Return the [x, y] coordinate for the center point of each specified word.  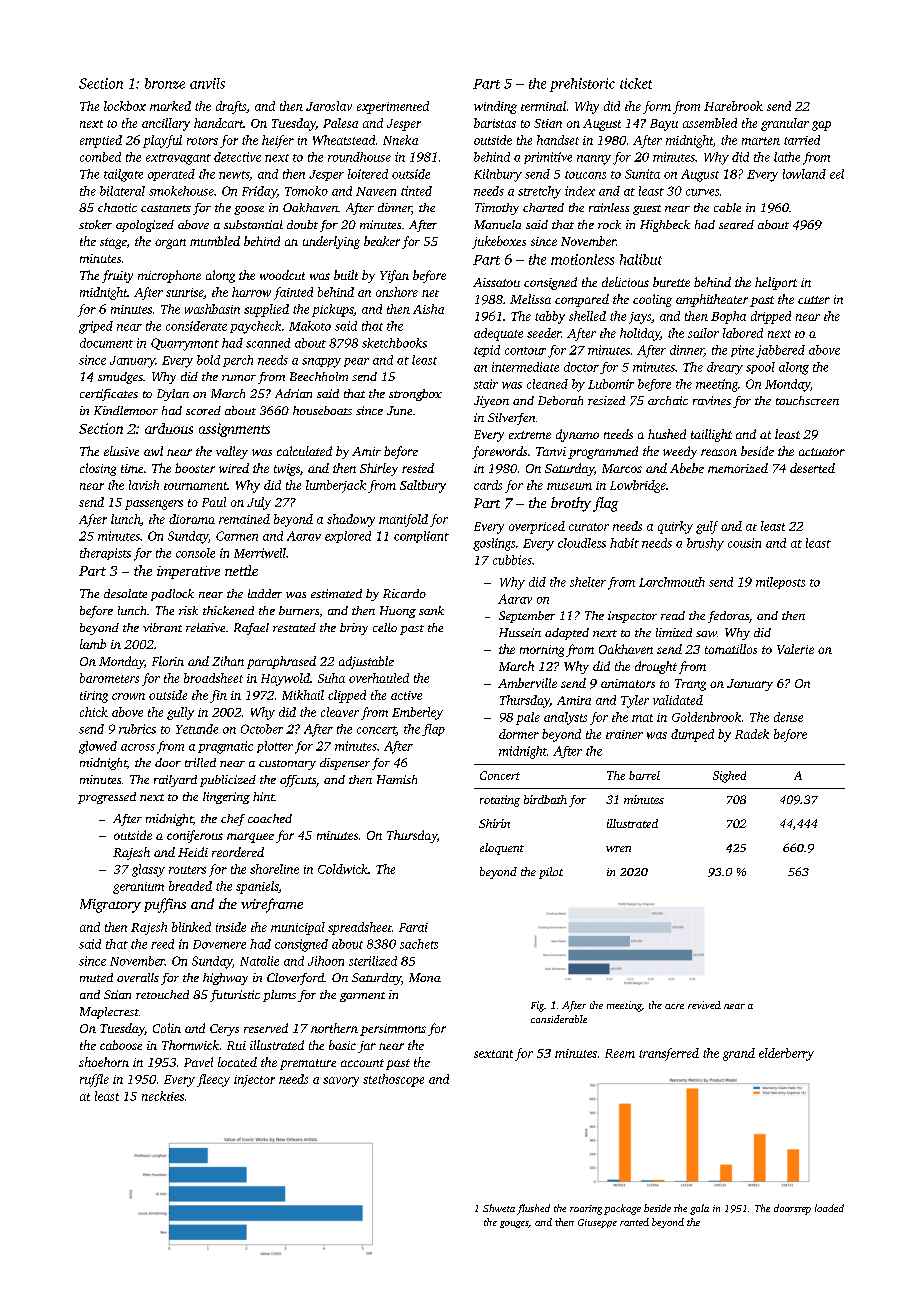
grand [739, 1054]
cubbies [512, 560]
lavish [144, 485]
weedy [680, 452]
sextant [493, 1054]
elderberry [786, 1054]
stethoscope [393, 1080]
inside [231, 927]
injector [254, 1081]
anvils [207, 83]
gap [821, 126]
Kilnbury [498, 175]
